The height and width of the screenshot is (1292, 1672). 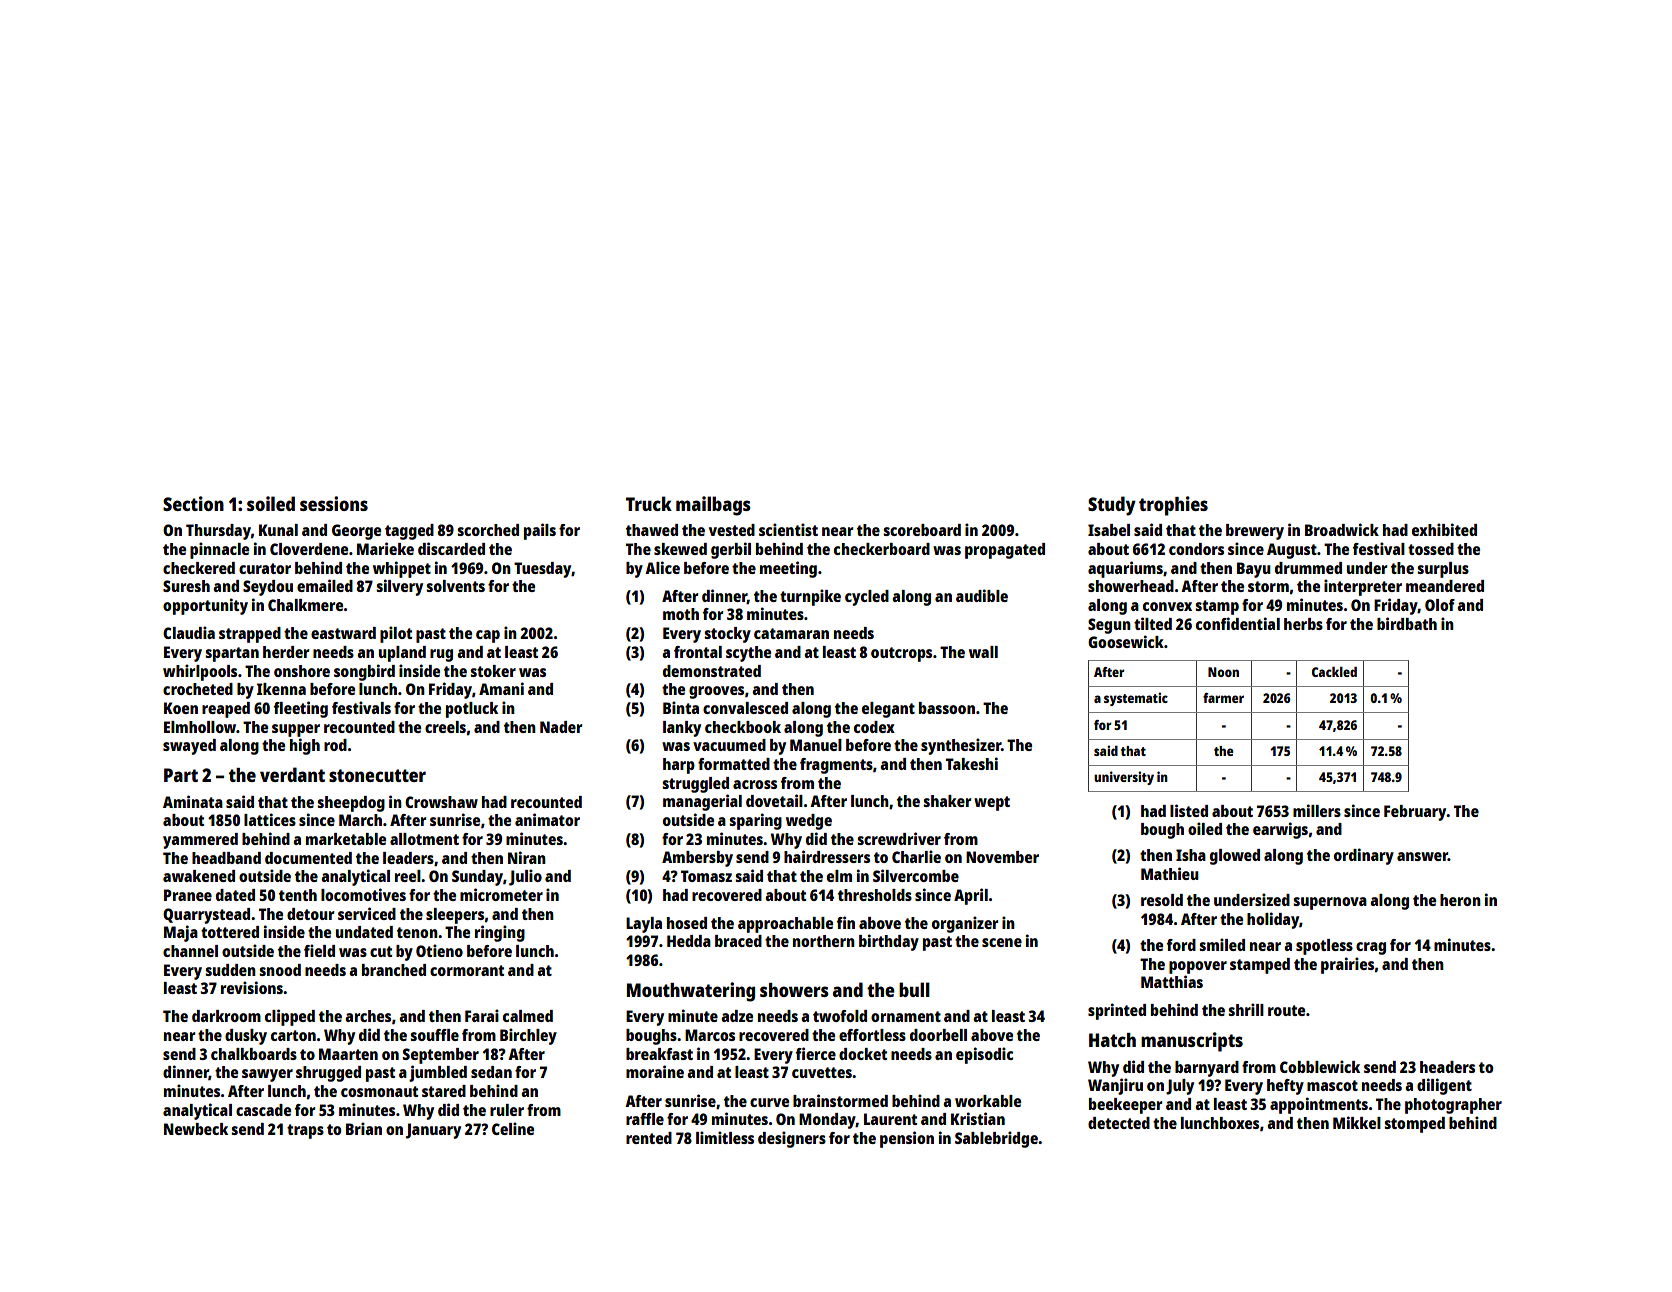 What do you see at coordinates (689, 941) in the screenshot?
I see `Hedda` at bounding box center [689, 941].
